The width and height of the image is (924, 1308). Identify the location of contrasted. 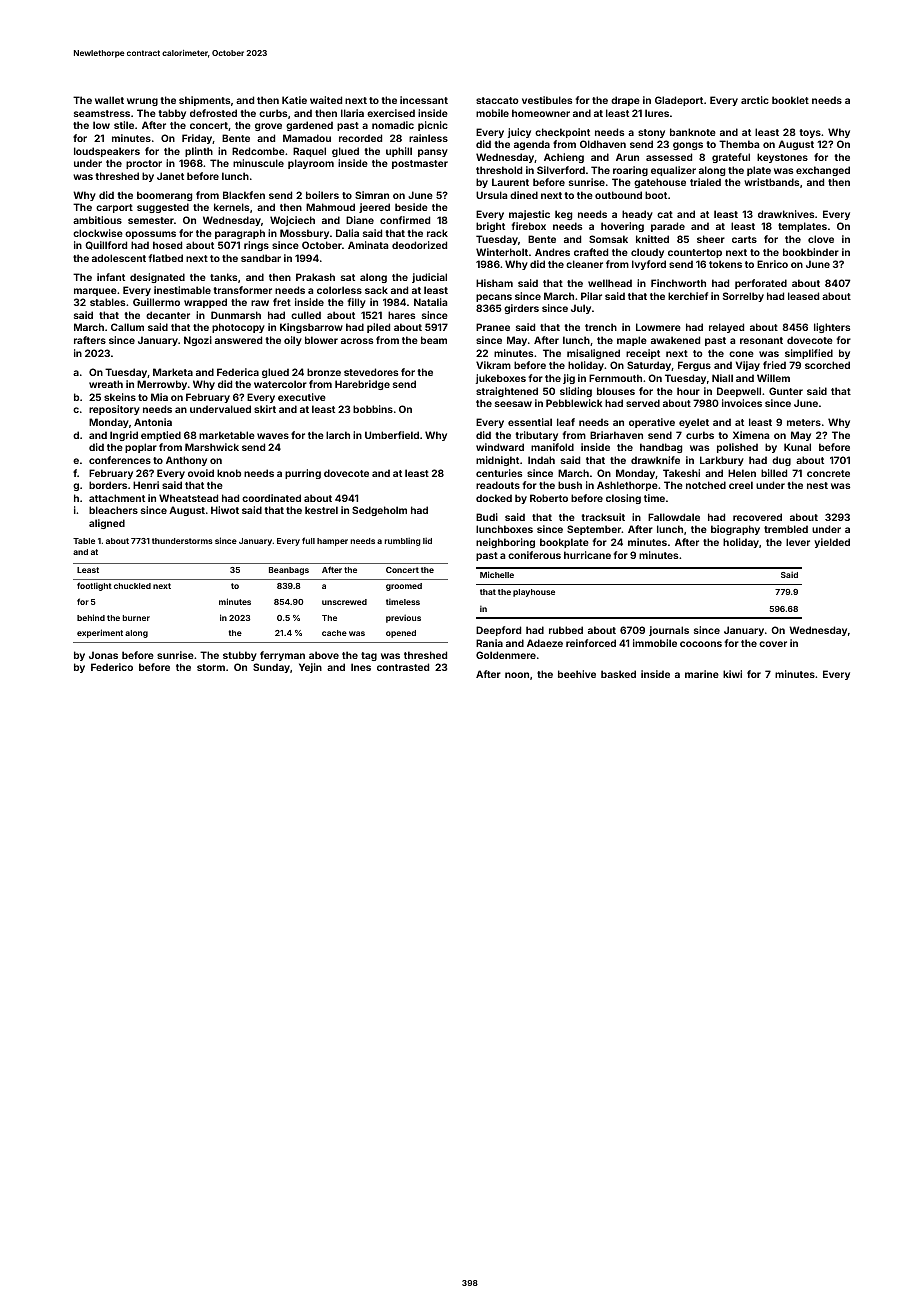
(403, 667).
